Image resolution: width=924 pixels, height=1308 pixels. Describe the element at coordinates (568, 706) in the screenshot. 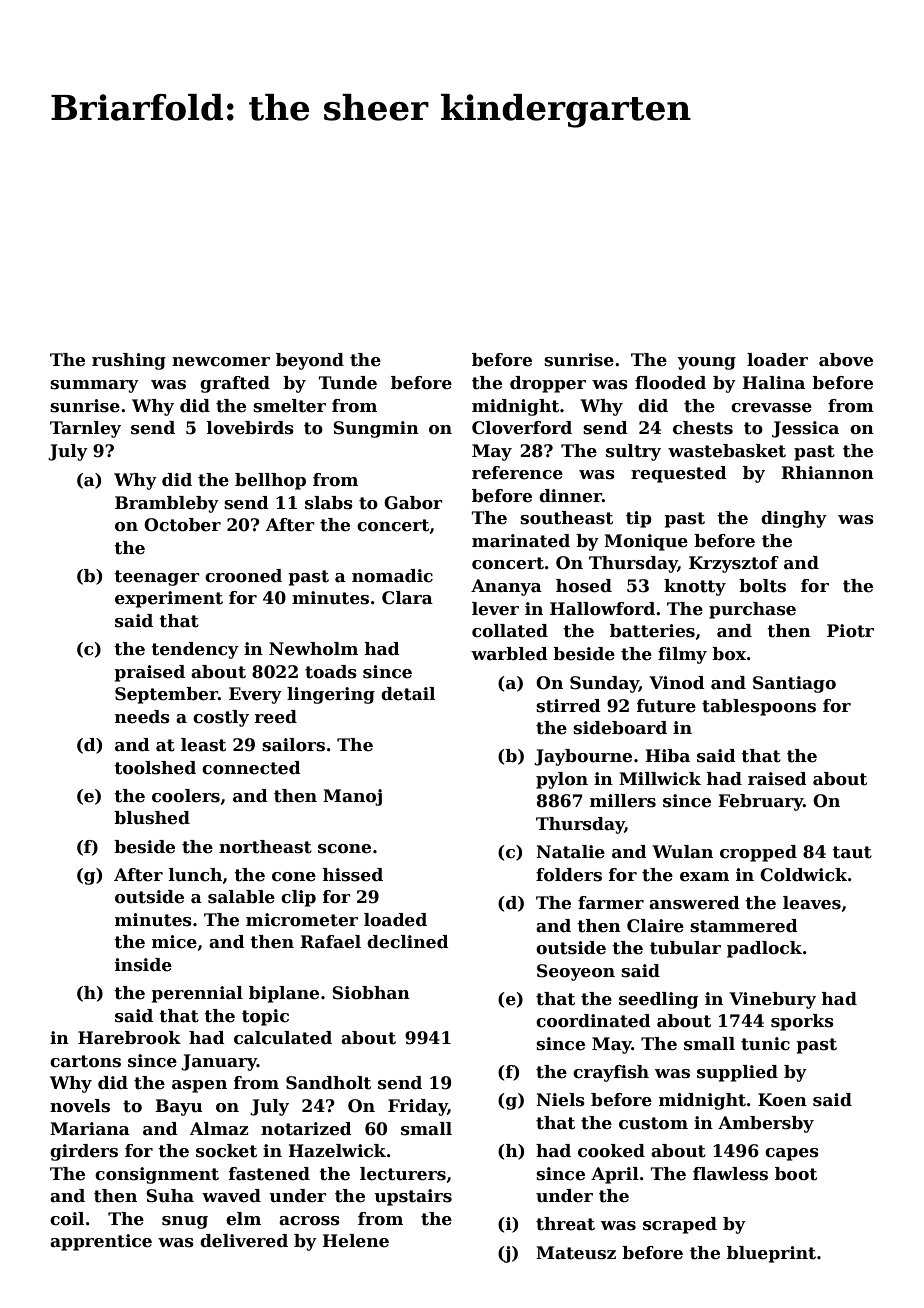

I see `stirred` at that location.
